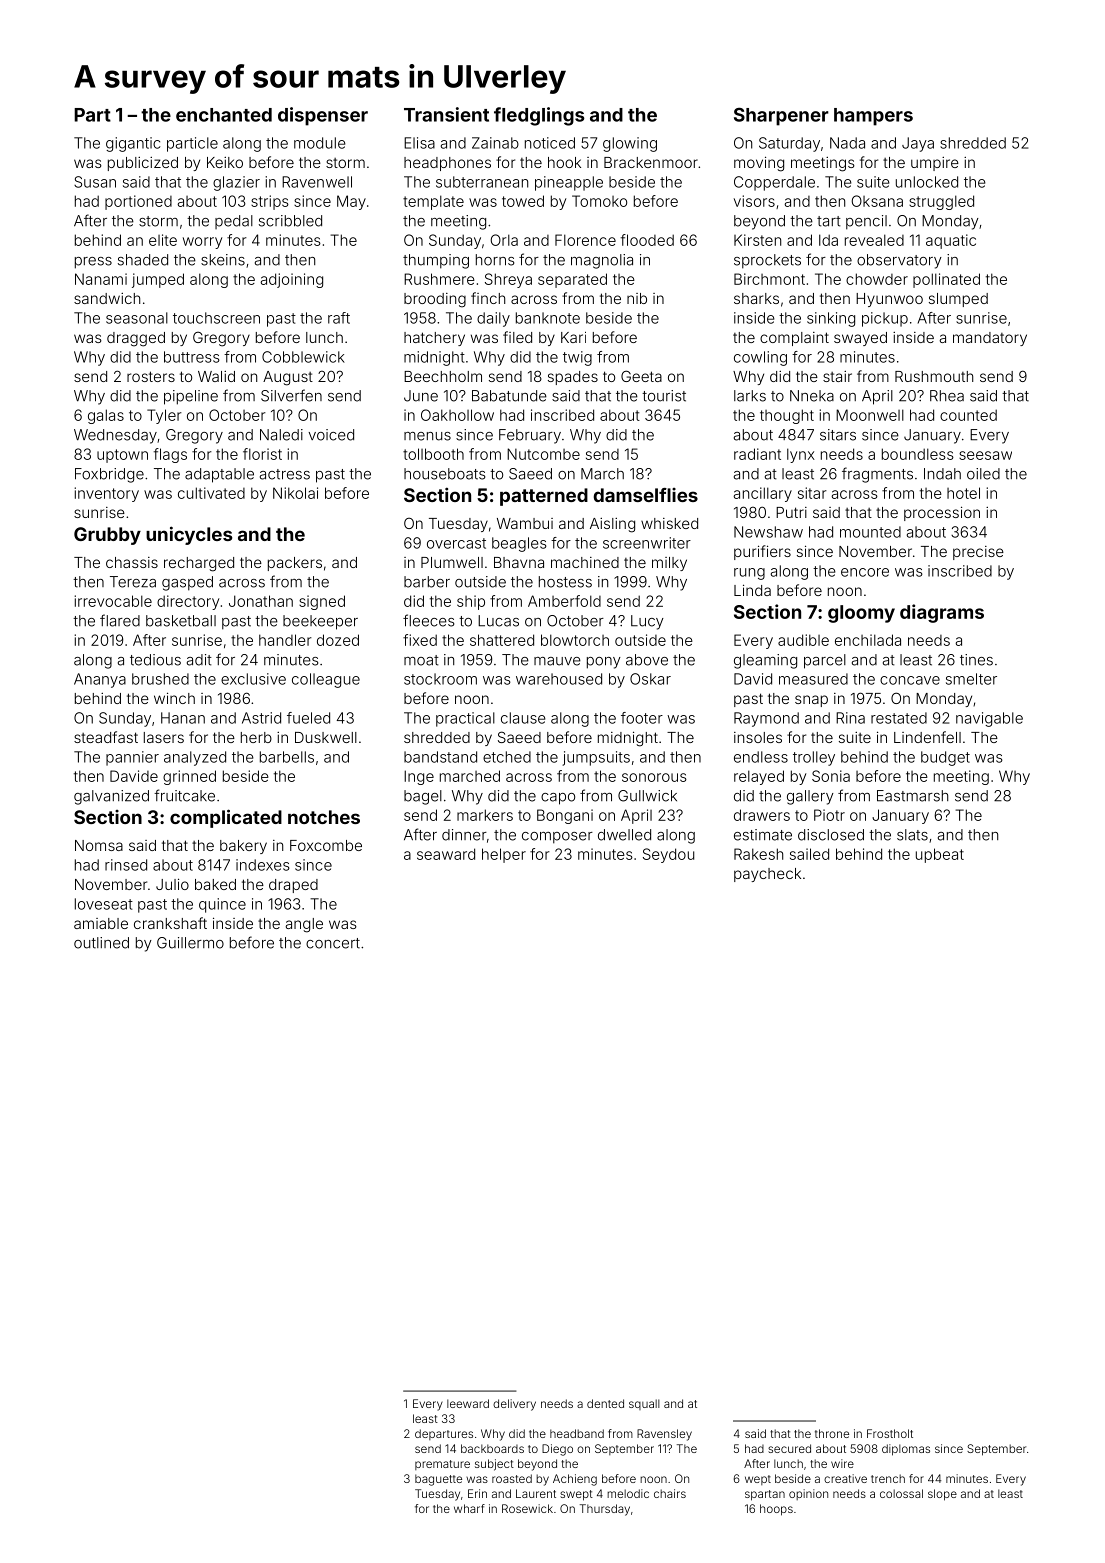 The width and height of the image is (1105, 1563). What do you see at coordinates (333, 943) in the image?
I see `concert` at bounding box center [333, 943].
